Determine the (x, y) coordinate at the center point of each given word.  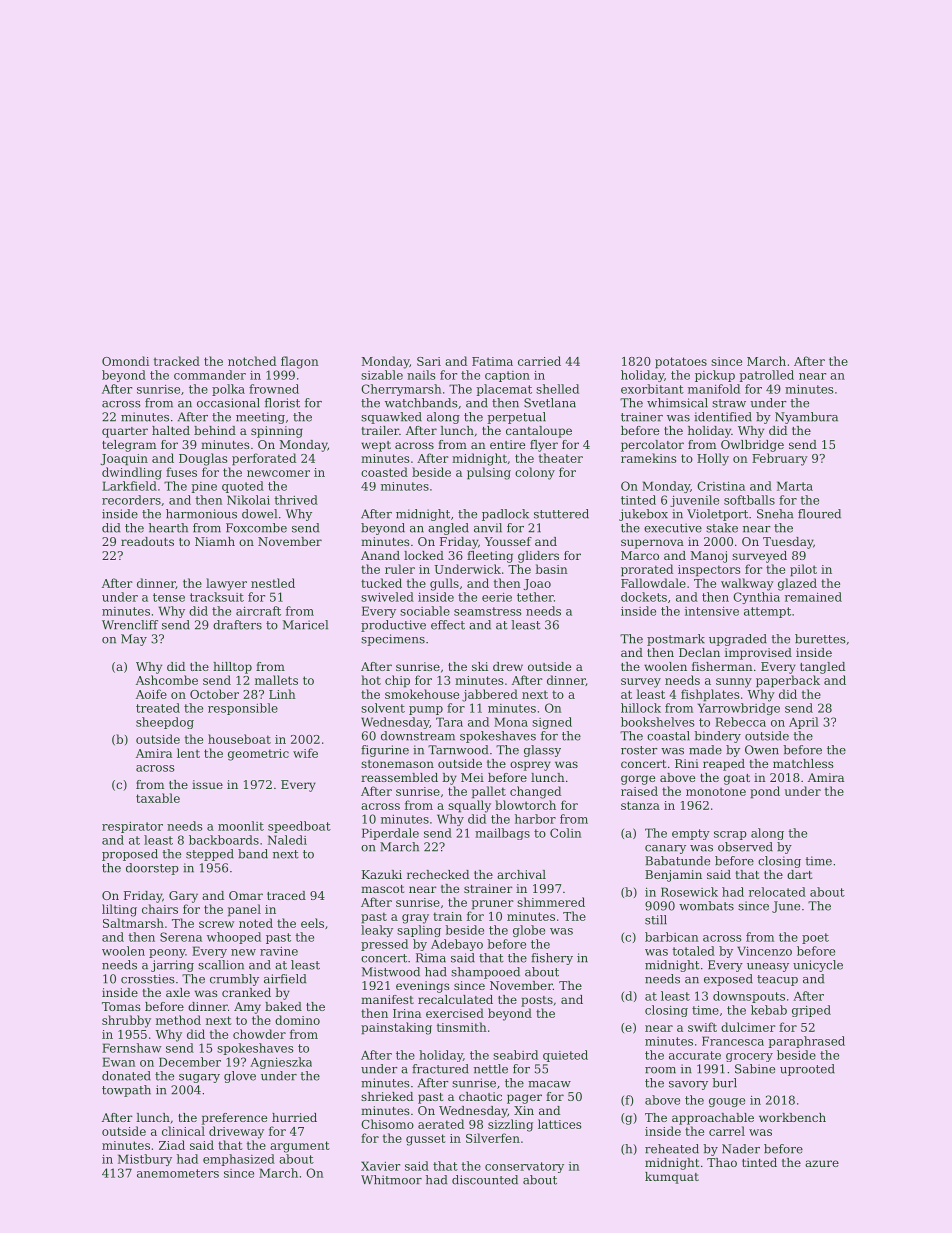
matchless (803, 763)
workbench (792, 1117)
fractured (440, 1069)
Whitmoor (391, 1180)
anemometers (178, 1173)
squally (469, 806)
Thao (722, 1162)
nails (421, 375)
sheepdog (165, 723)
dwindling (132, 473)
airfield (285, 979)
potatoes (681, 363)
